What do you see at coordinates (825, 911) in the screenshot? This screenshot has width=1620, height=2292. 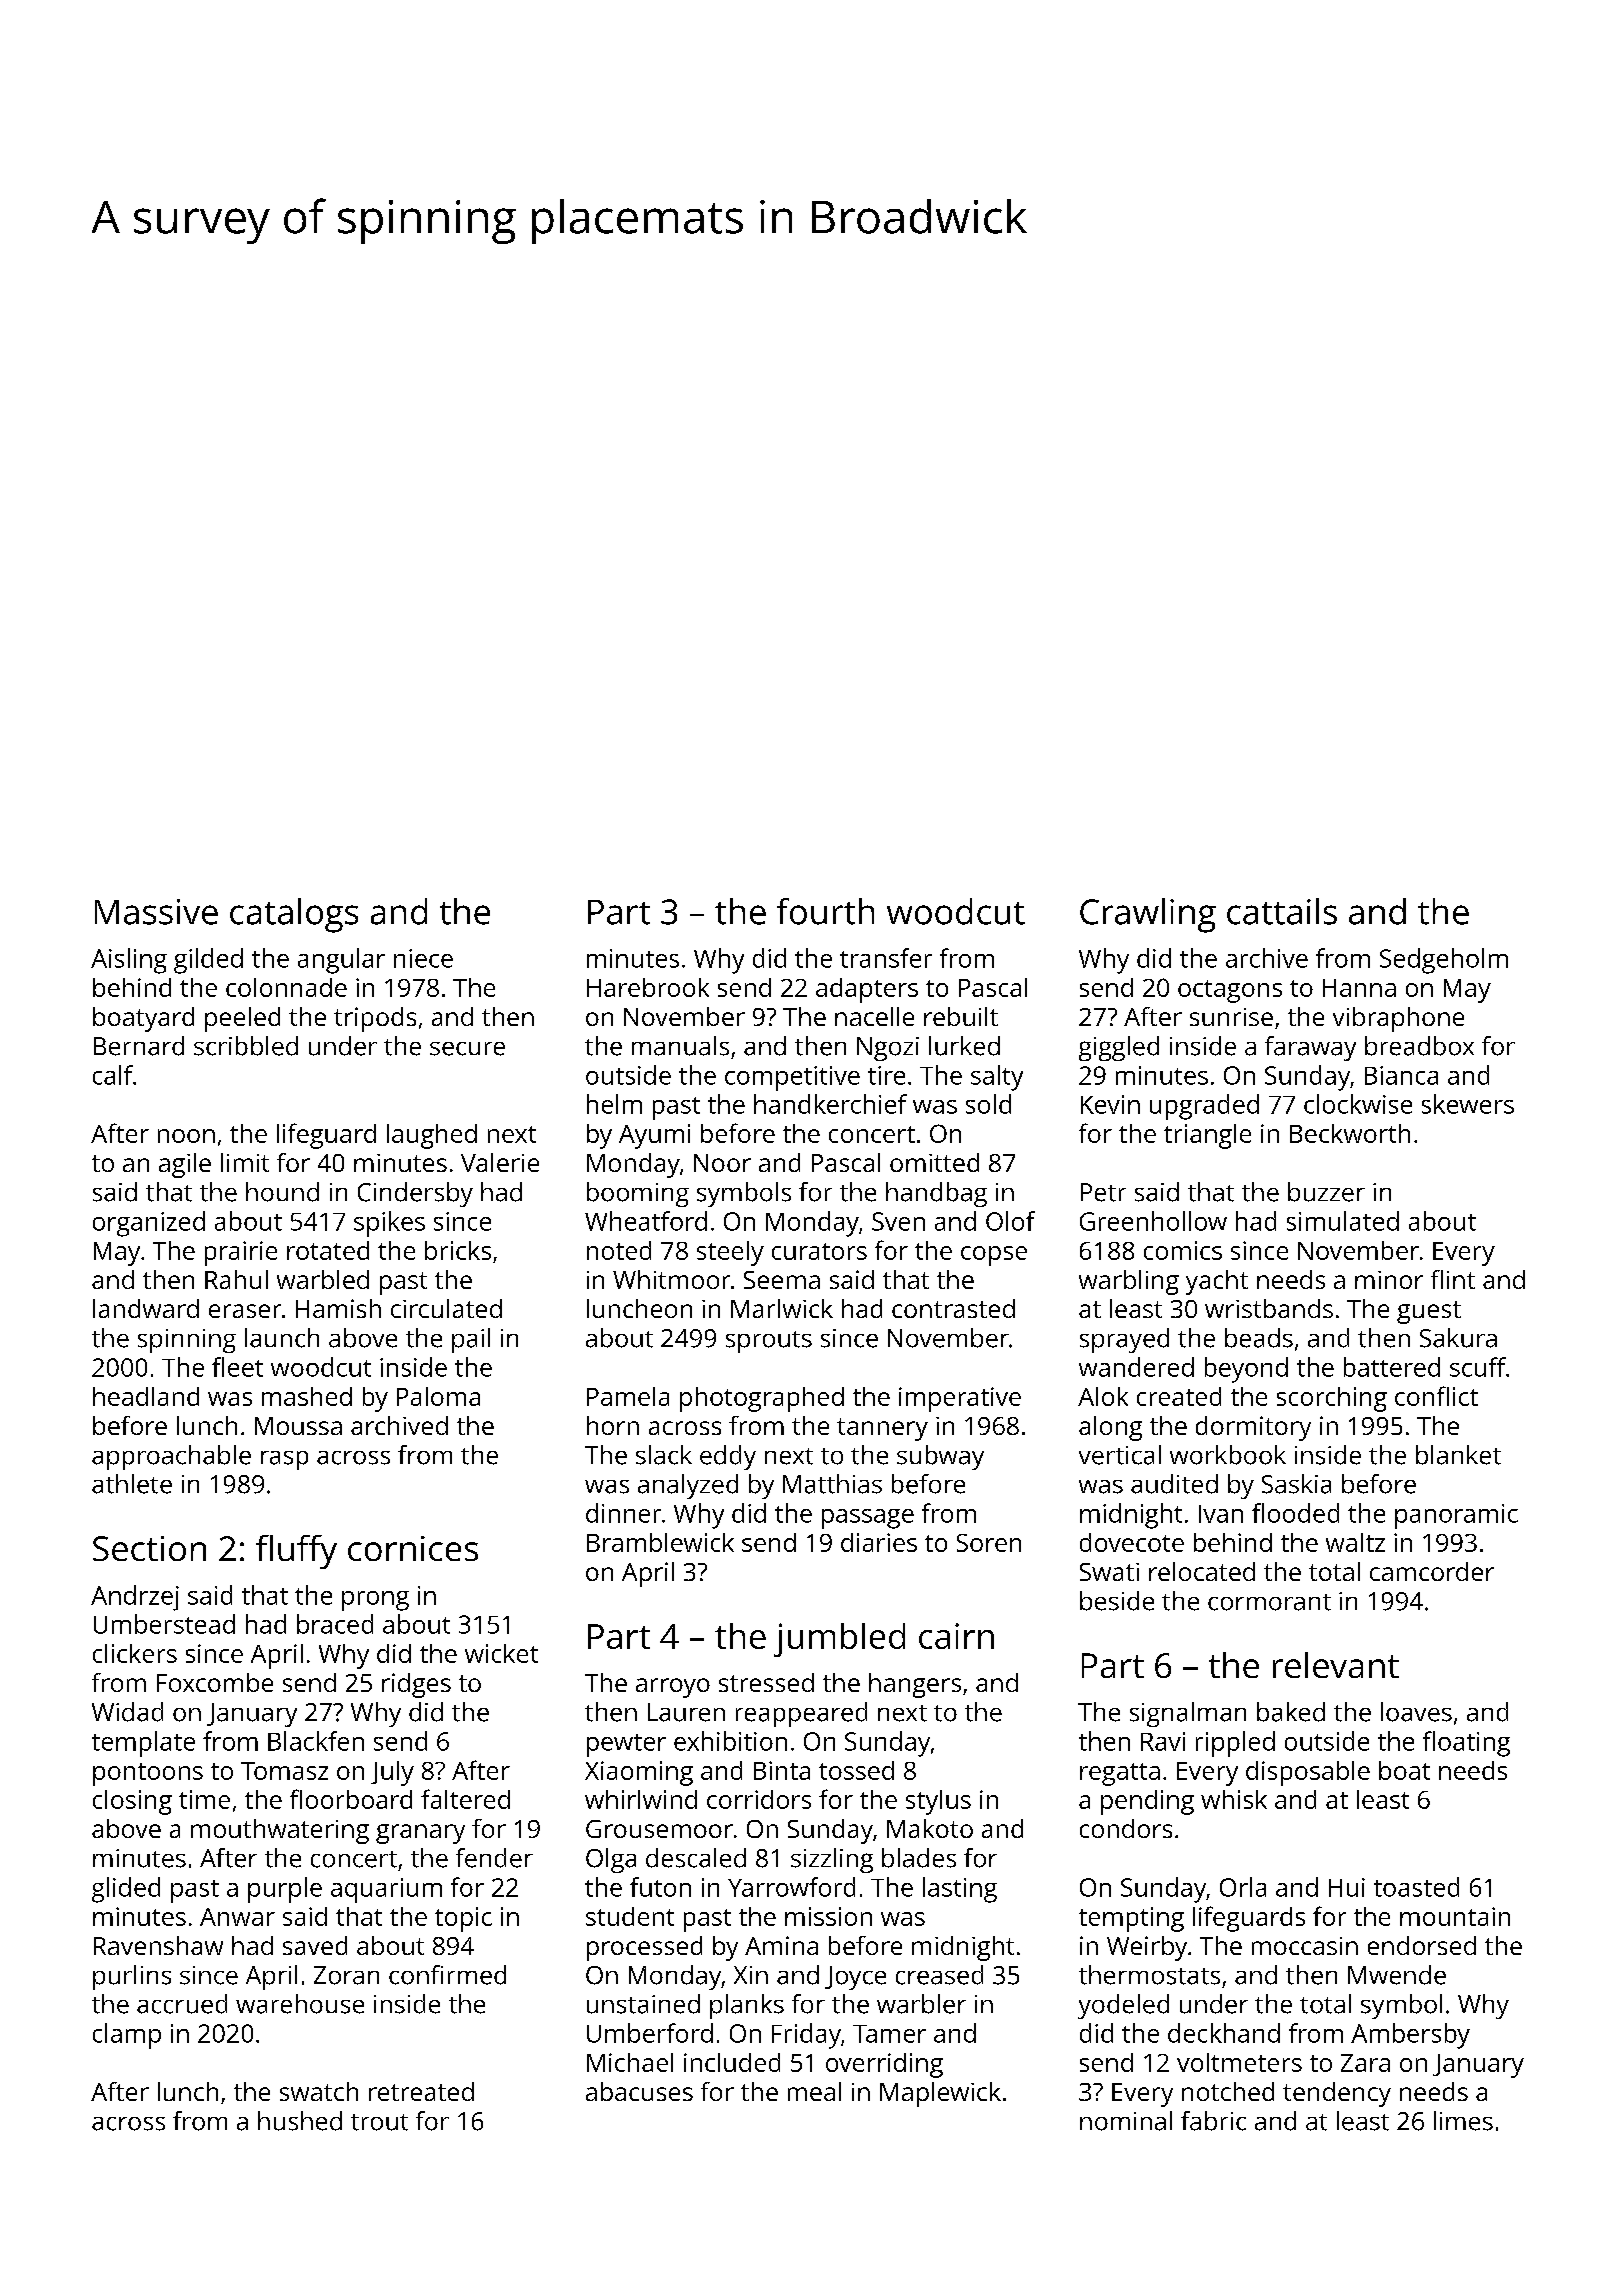 I see `fourth` at bounding box center [825, 911].
